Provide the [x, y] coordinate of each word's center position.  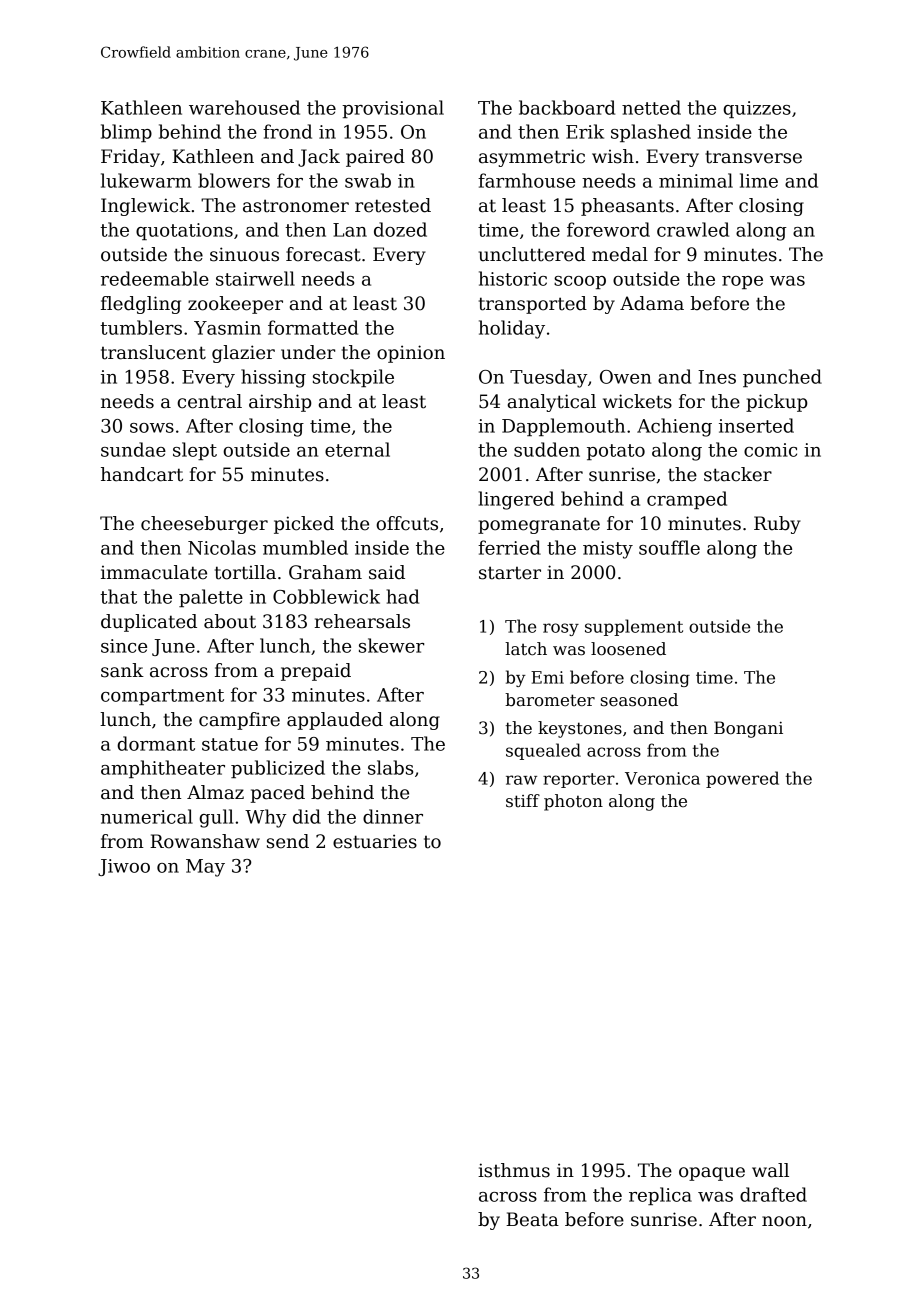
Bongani [748, 729]
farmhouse [526, 180]
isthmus [514, 1170]
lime [759, 180]
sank [122, 670]
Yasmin [227, 328]
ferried [509, 547]
